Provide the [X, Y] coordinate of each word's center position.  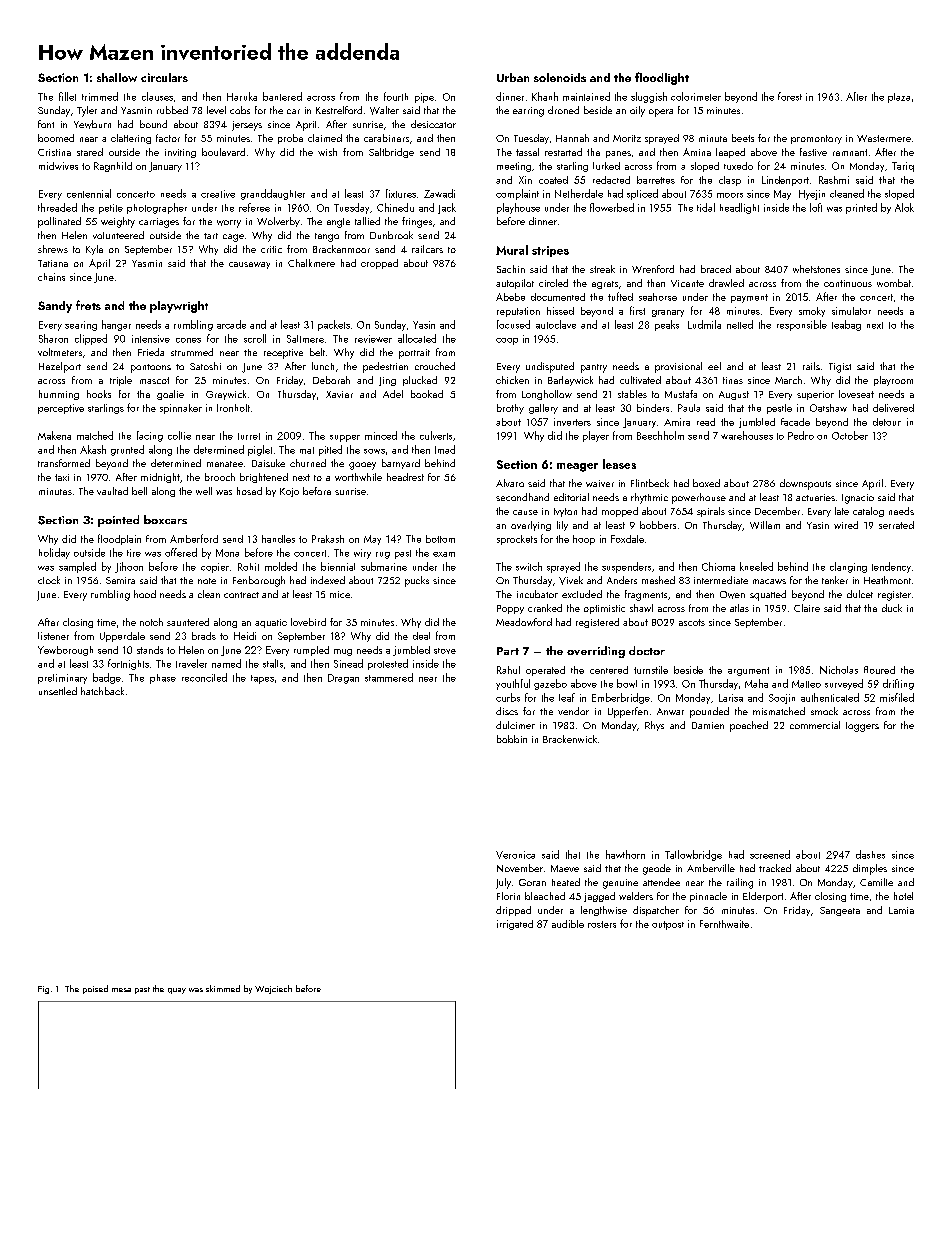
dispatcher [656, 911]
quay [177, 991]
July [503, 883]
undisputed [550, 367]
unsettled [58, 691]
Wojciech [273, 989]
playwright [179, 307]
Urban [513, 77]
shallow [117, 77]
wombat [894, 283]
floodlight [662, 78]
